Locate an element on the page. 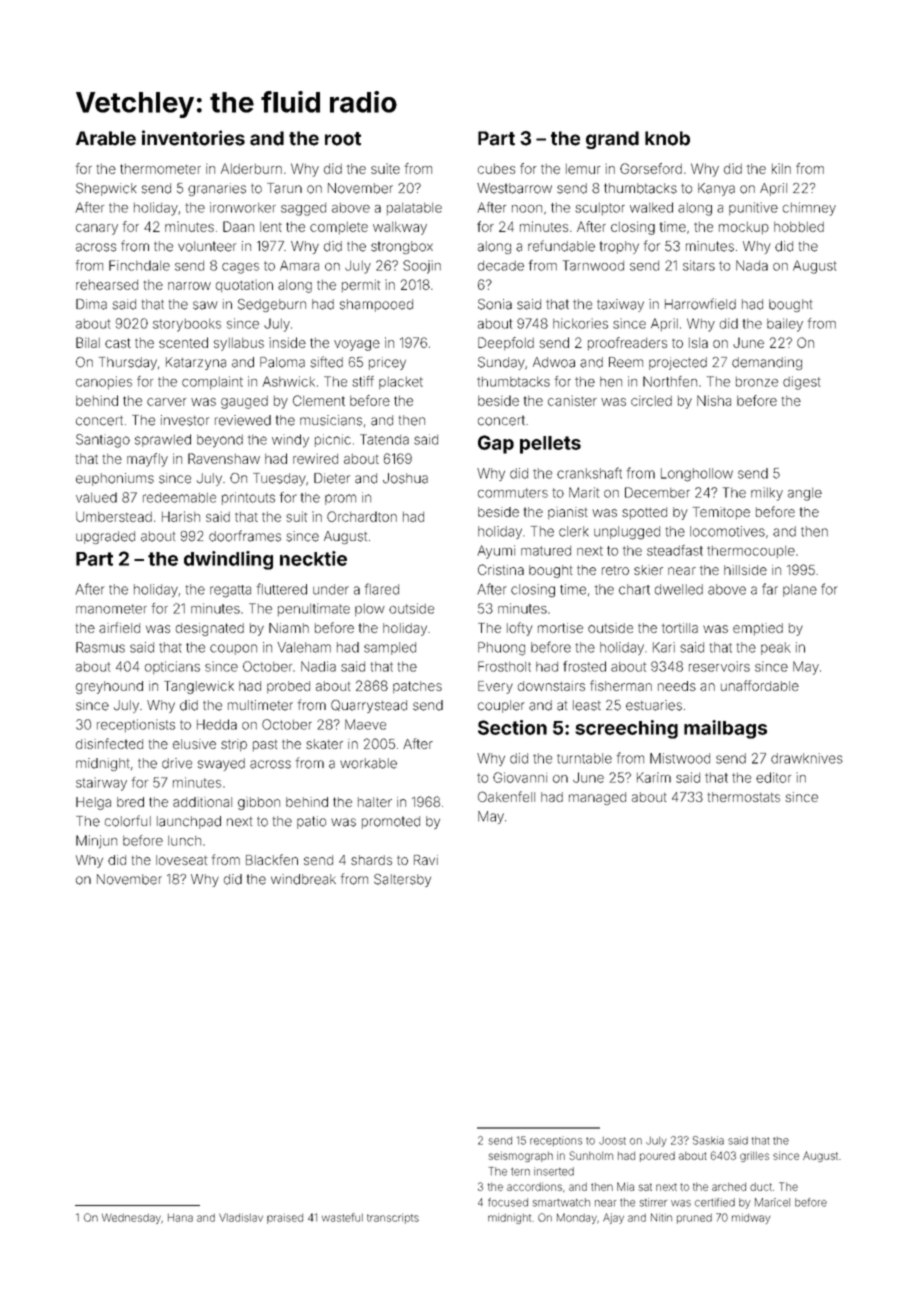  Santiago is located at coordinates (103, 441).
